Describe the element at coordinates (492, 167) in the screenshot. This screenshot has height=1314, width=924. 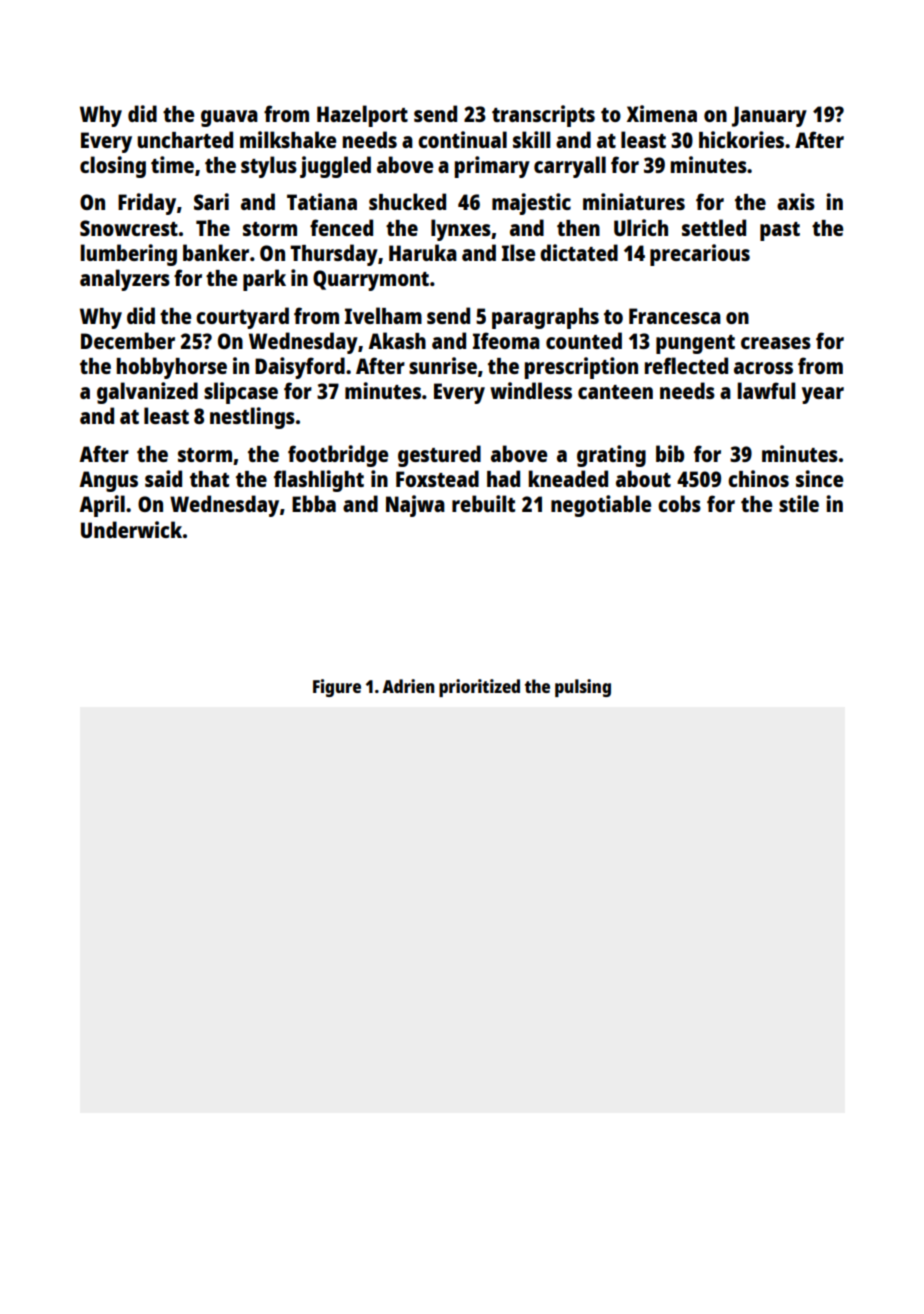
I see `primary` at that location.
